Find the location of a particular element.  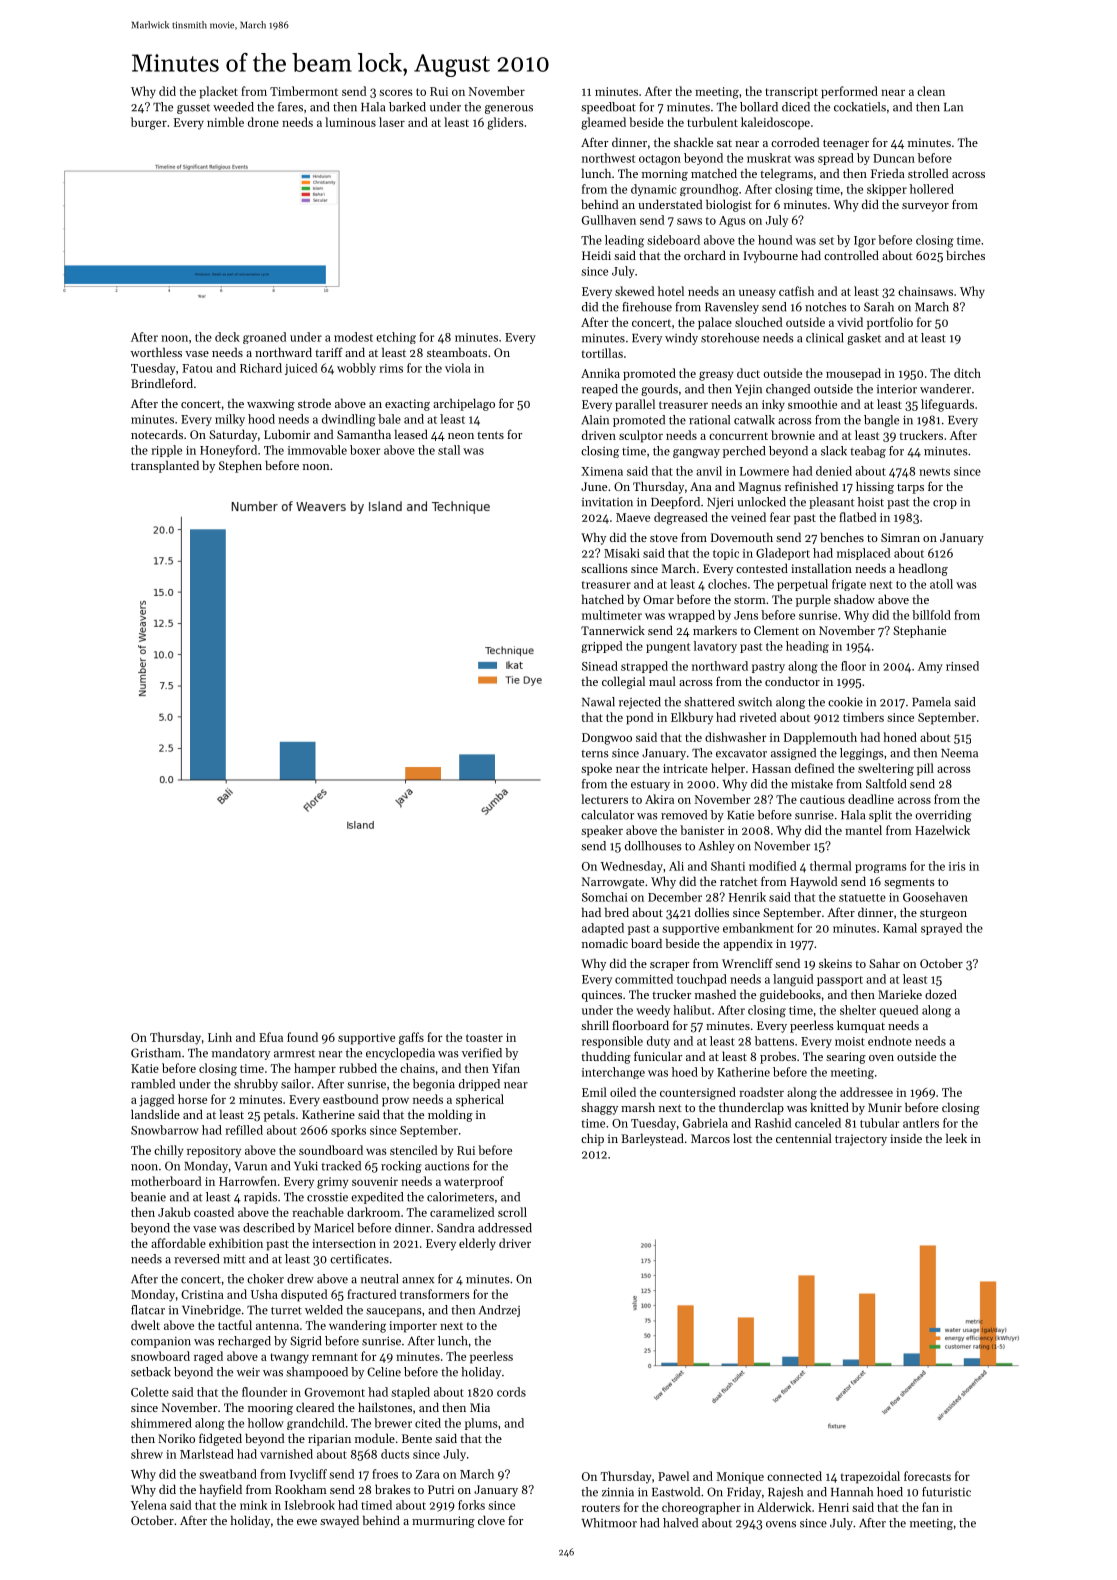

tortillas is located at coordinates (602, 353).
